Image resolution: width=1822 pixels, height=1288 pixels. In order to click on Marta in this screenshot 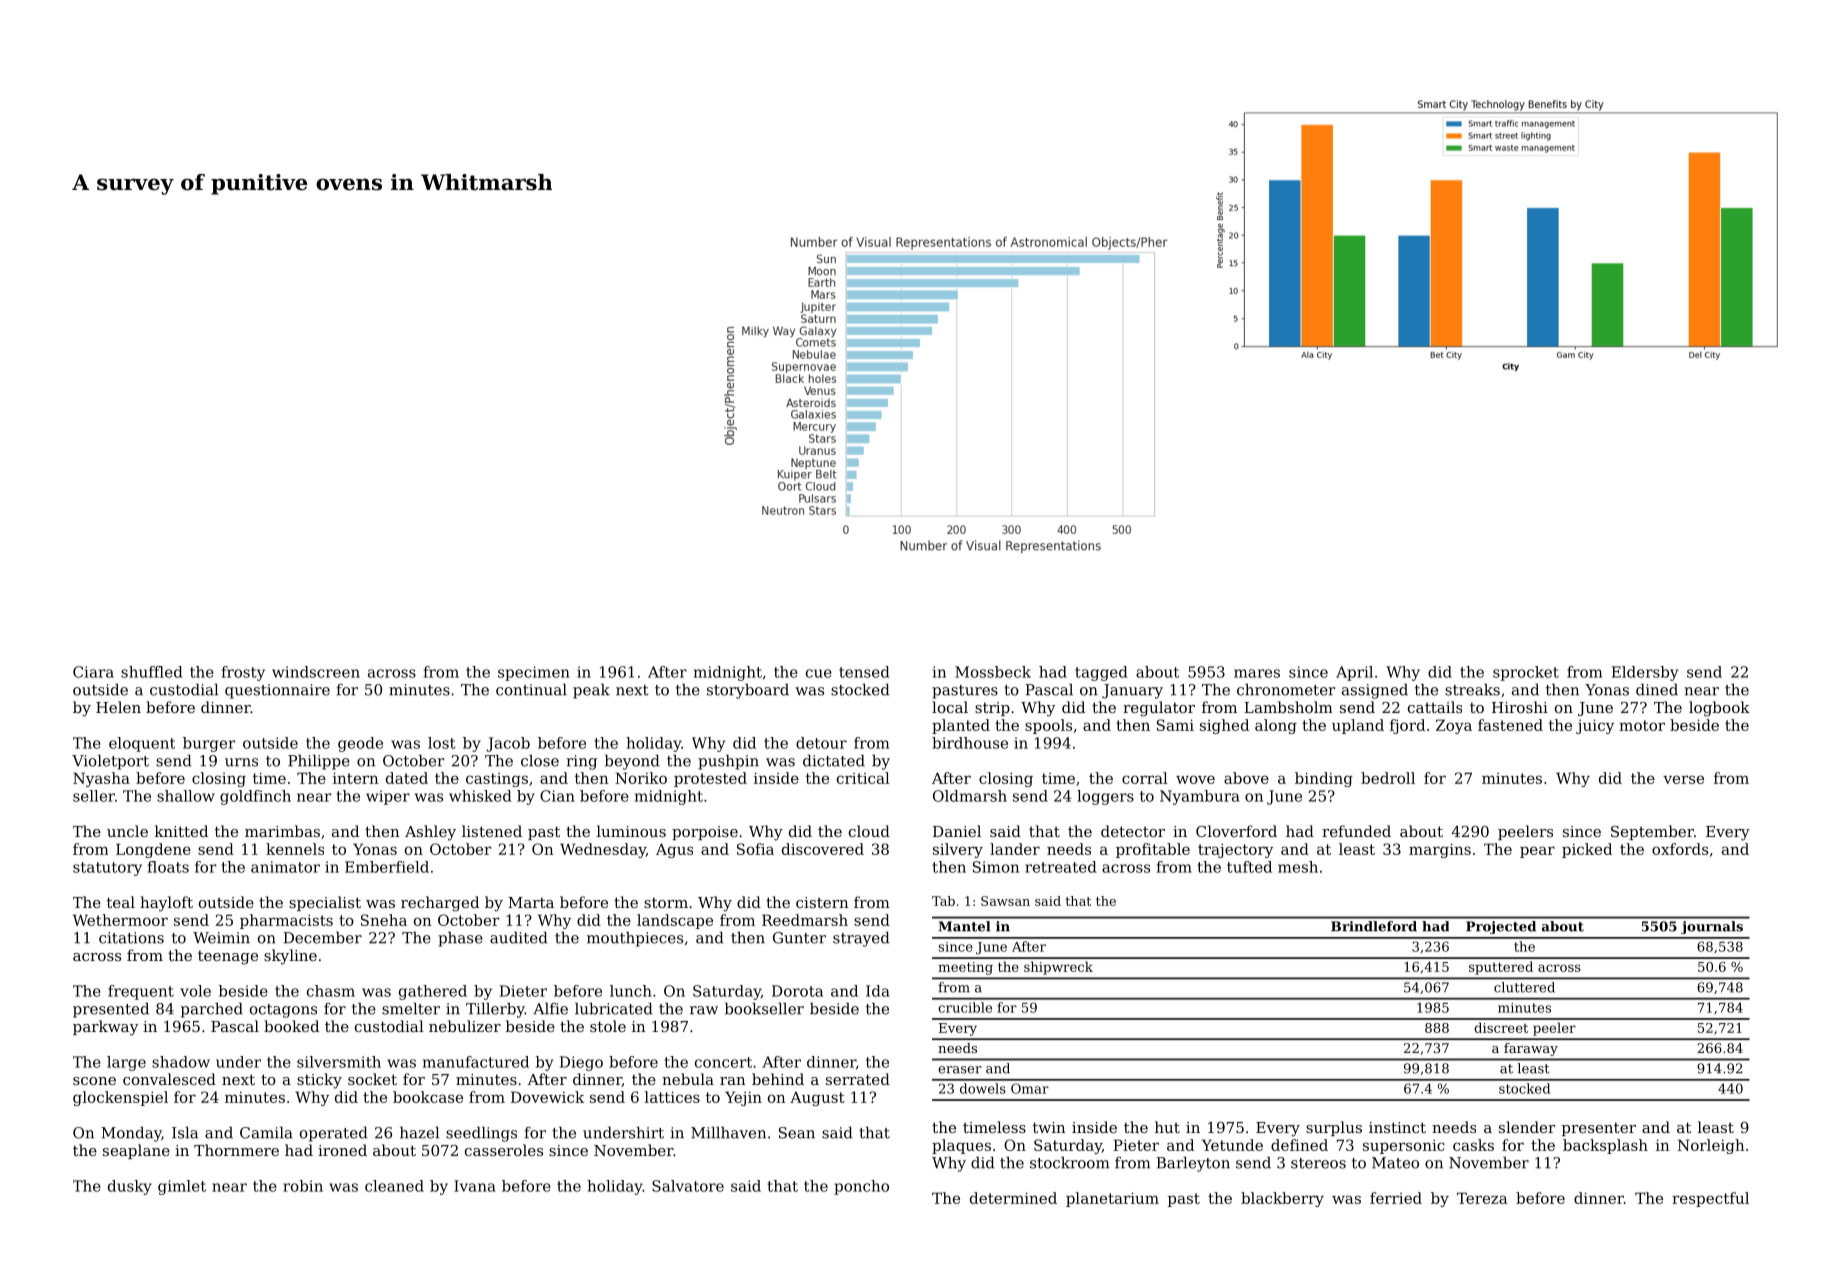, I will do `click(531, 902)`.
